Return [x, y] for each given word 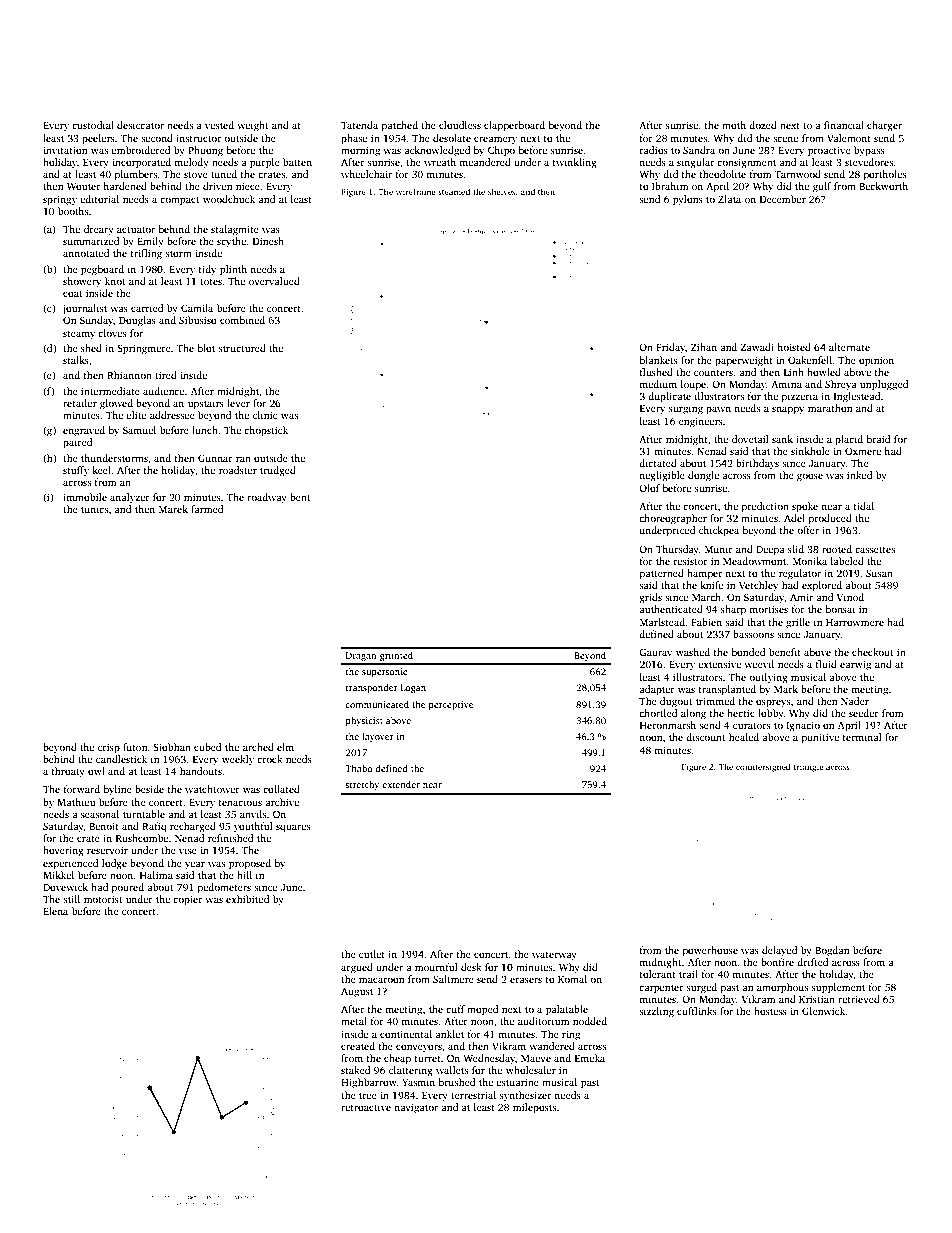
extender [401, 784]
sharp [733, 610]
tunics [94, 509]
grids [650, 598]
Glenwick [824, 1011]
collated [281, 789]
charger [884, 126]
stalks [76, 360]
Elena [55, 911]
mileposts [534, 1108]
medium [658, 384]
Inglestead [857, 397]
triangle [809, 767]
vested [219, 125]
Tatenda [359, 125]
